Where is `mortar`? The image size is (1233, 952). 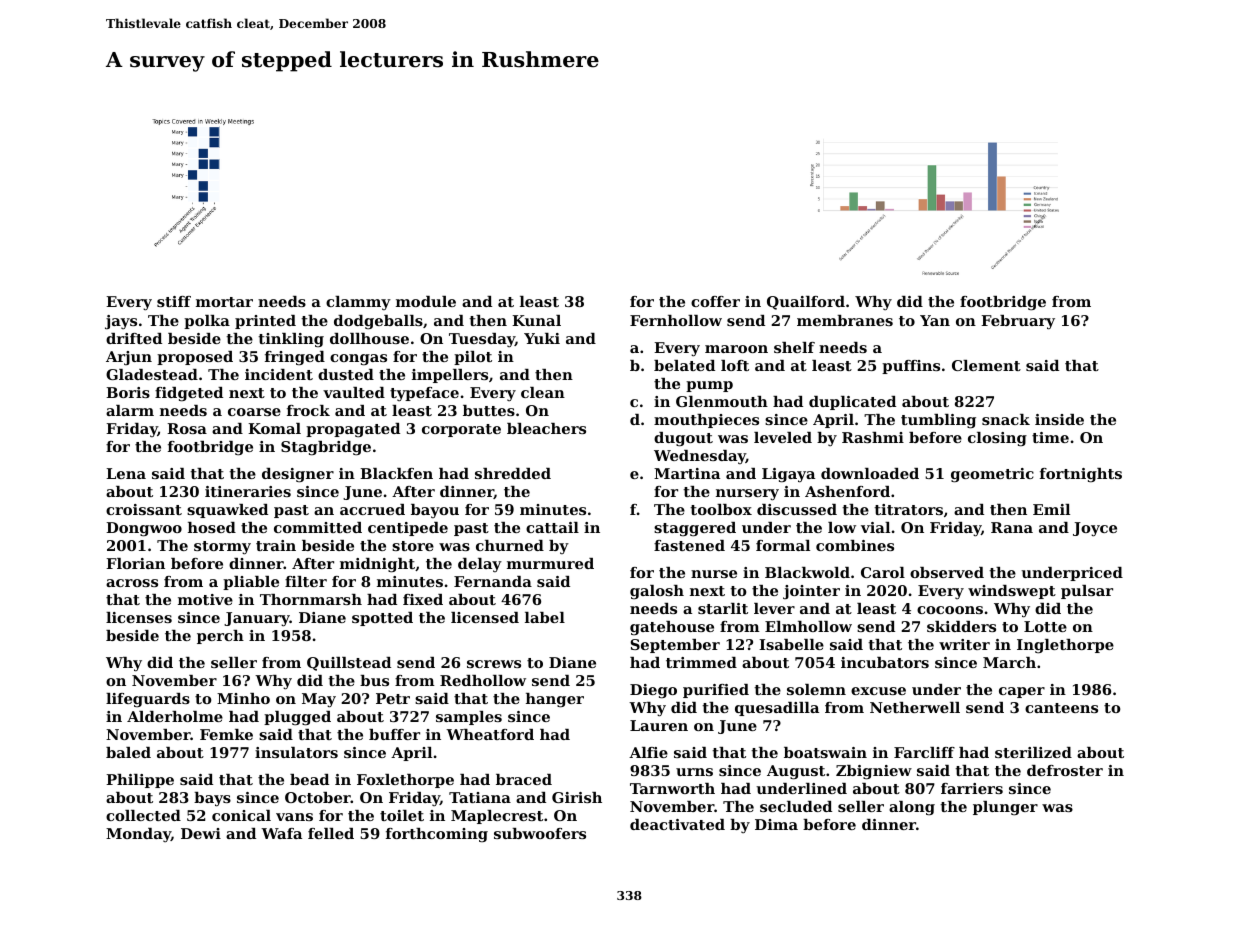 mortar is located at coordinates (224, 302).
